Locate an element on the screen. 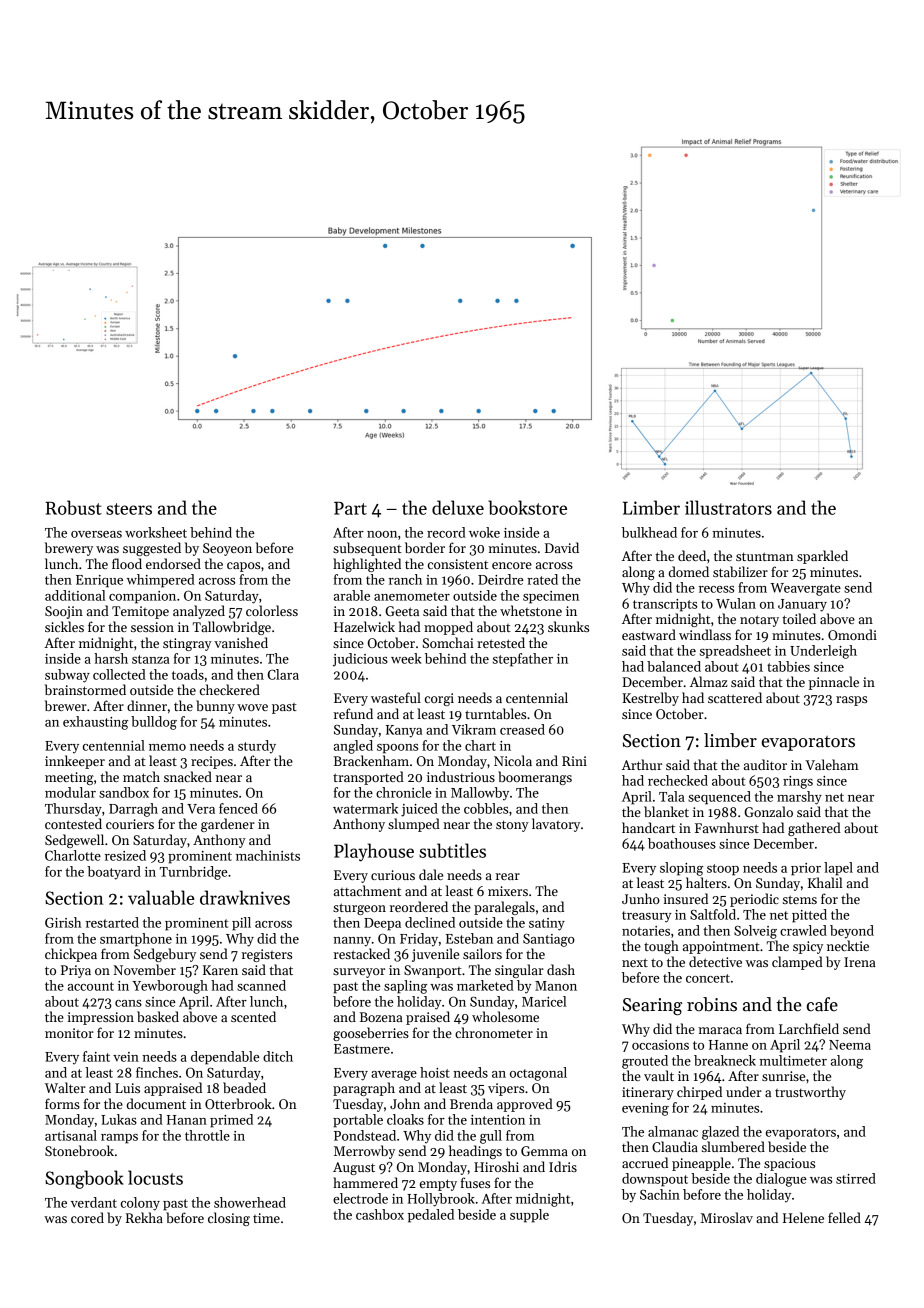  toiled is located at coordinates (799, 618).
